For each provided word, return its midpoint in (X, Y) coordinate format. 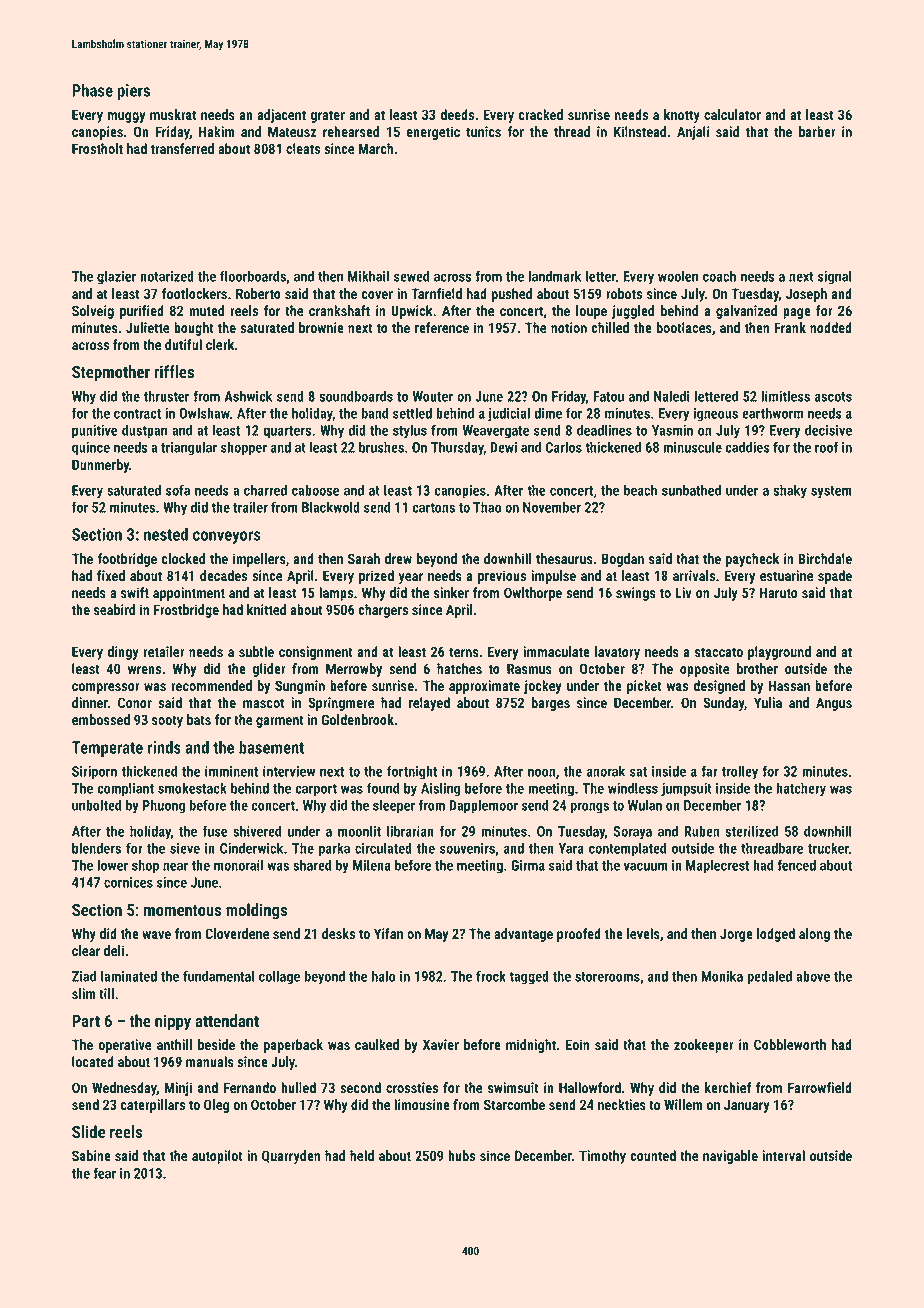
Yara (571, 848)
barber (817, 131)
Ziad (84, 976)
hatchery (801, 789)
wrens (144, 670)
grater (328, 116)
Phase (92, 90)
